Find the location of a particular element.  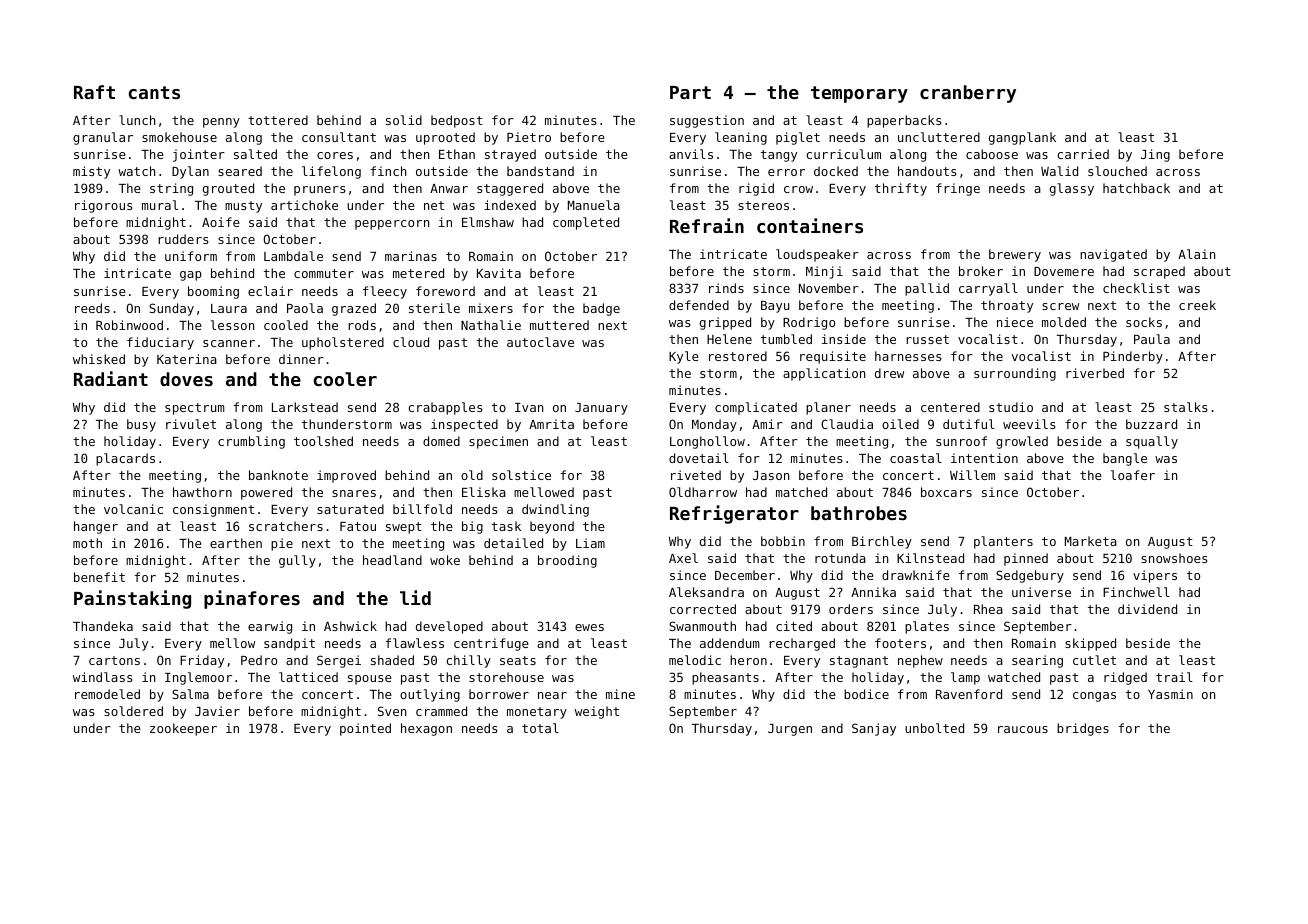

complicated is located at coordinates (756, 408).
